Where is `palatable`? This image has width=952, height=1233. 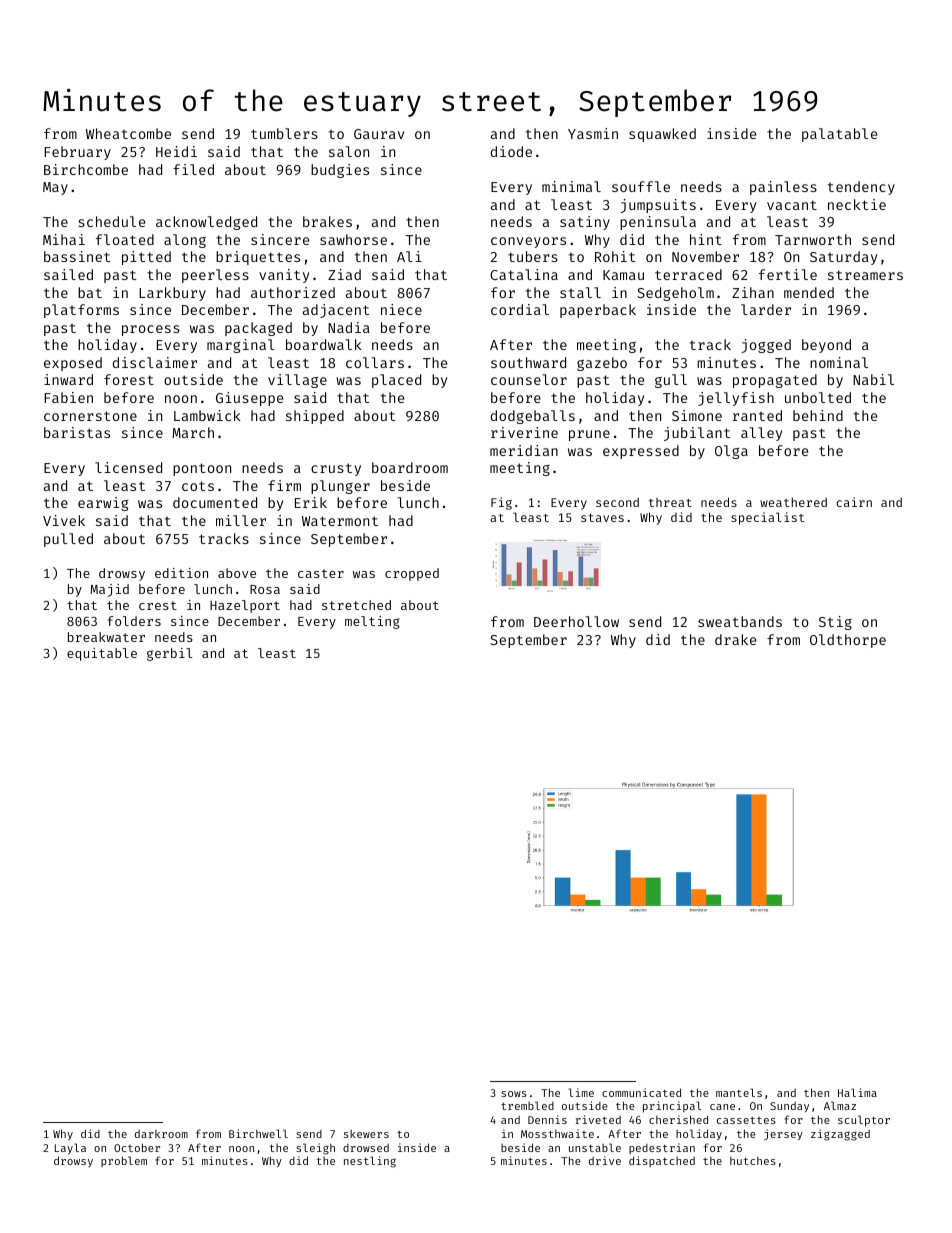 palatable is located at coordinates (839, 135).
